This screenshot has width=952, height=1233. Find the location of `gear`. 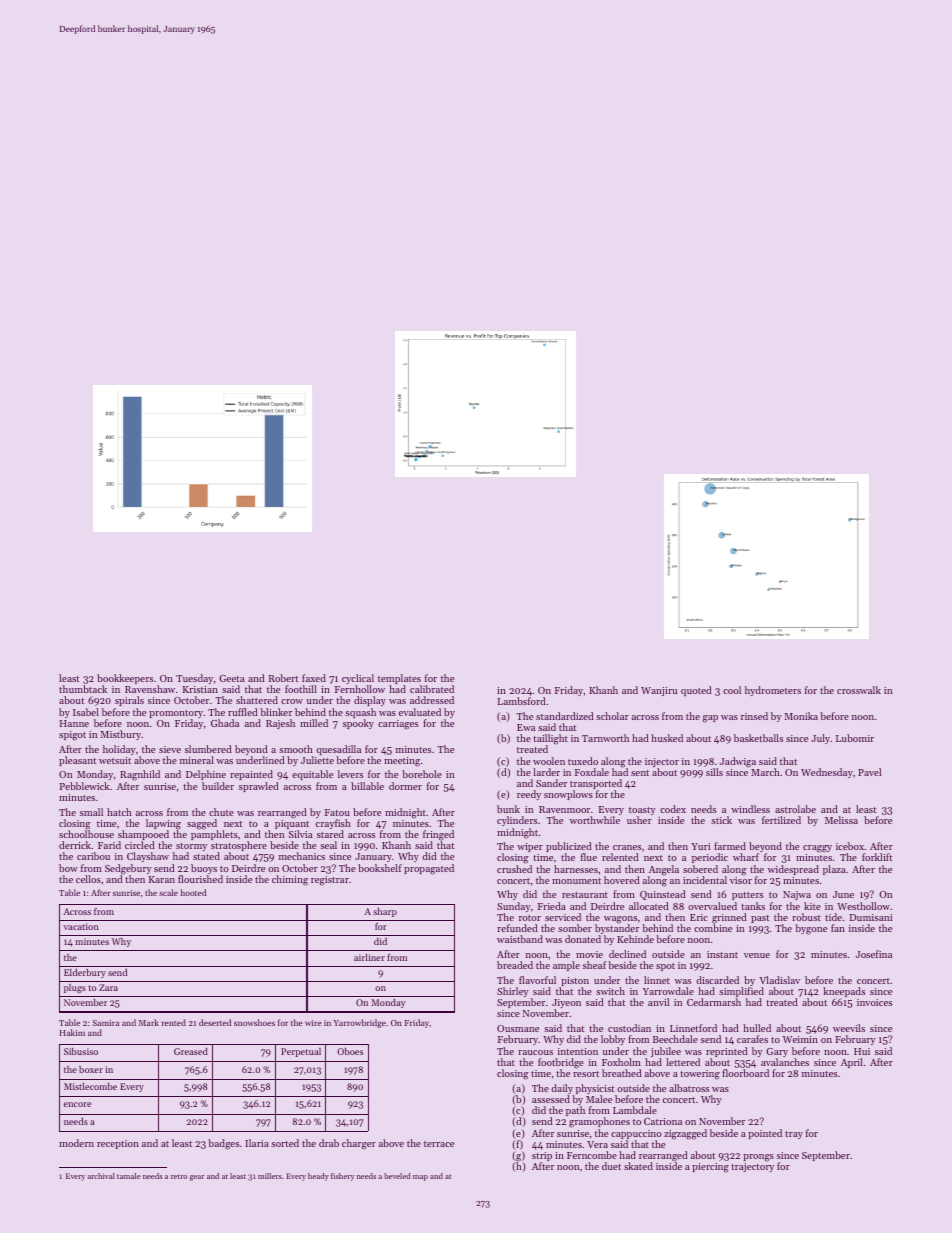

gear is located at coordinates (197, 1178).
